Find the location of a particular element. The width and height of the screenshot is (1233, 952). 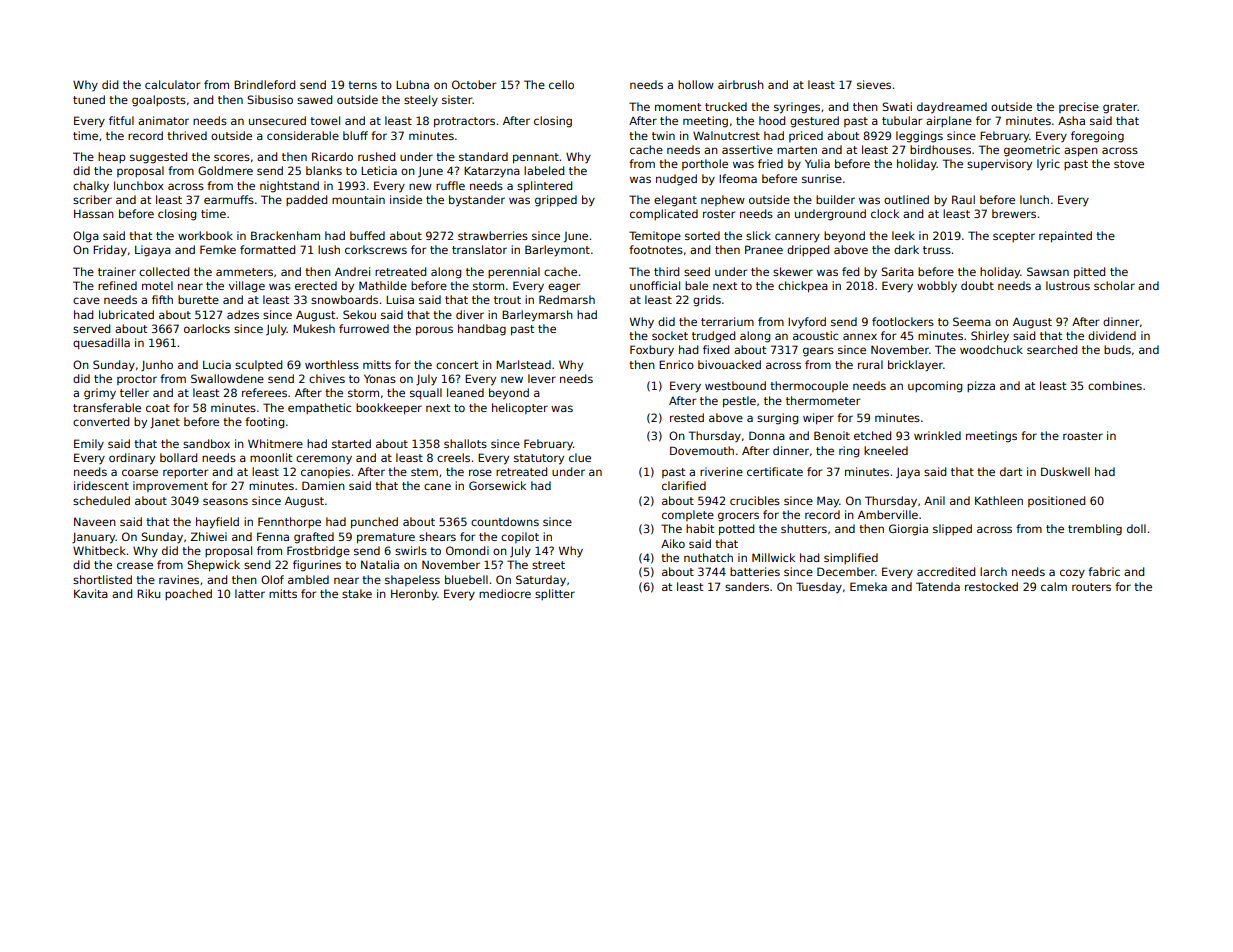

grater is located at coordinates (1120, 108).
